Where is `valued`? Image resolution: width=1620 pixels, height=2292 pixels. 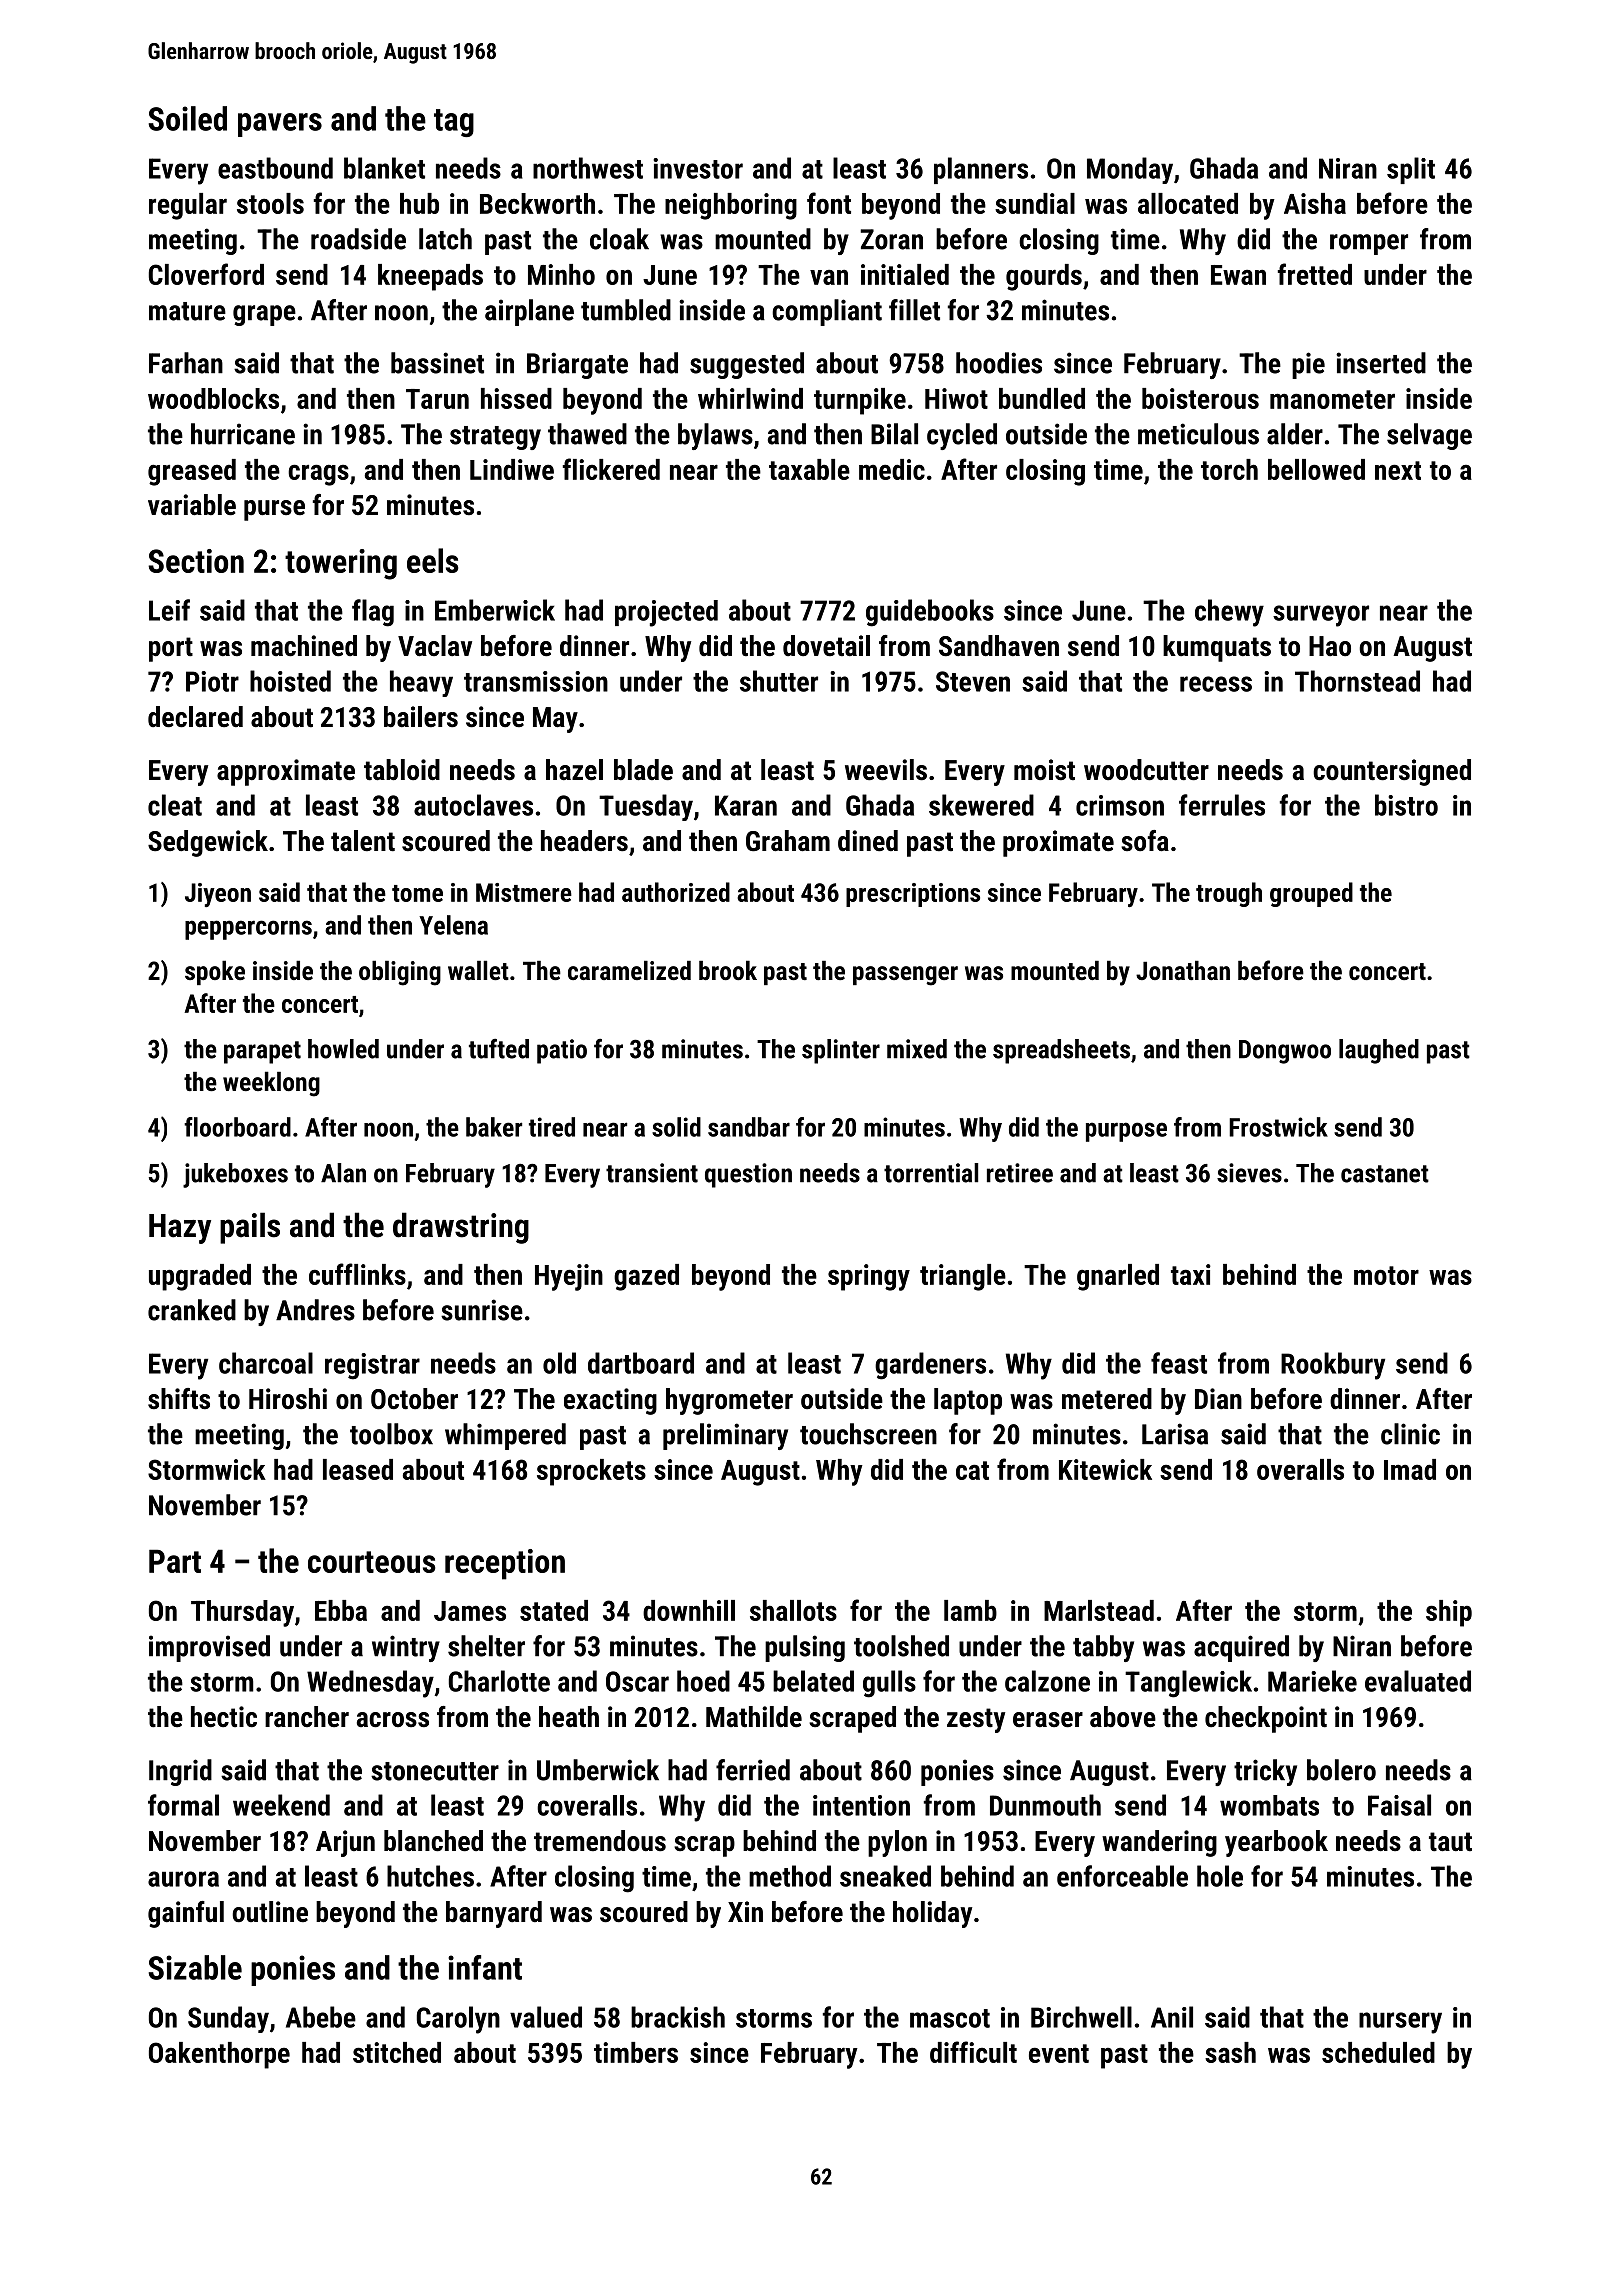
valued is located at coordinates (546, 2017).
